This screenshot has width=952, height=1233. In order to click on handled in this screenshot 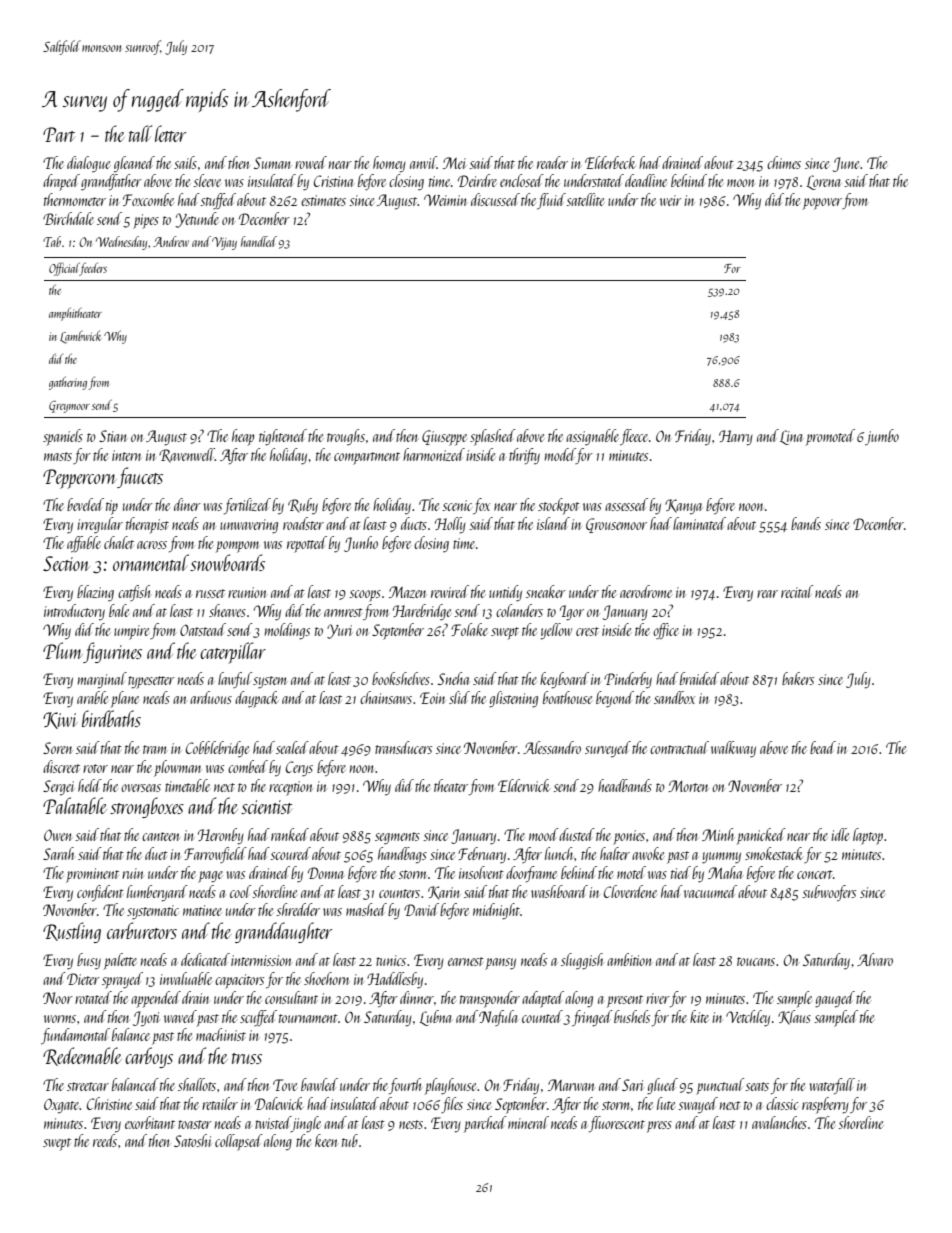, I will do `click(259, 241)`.
